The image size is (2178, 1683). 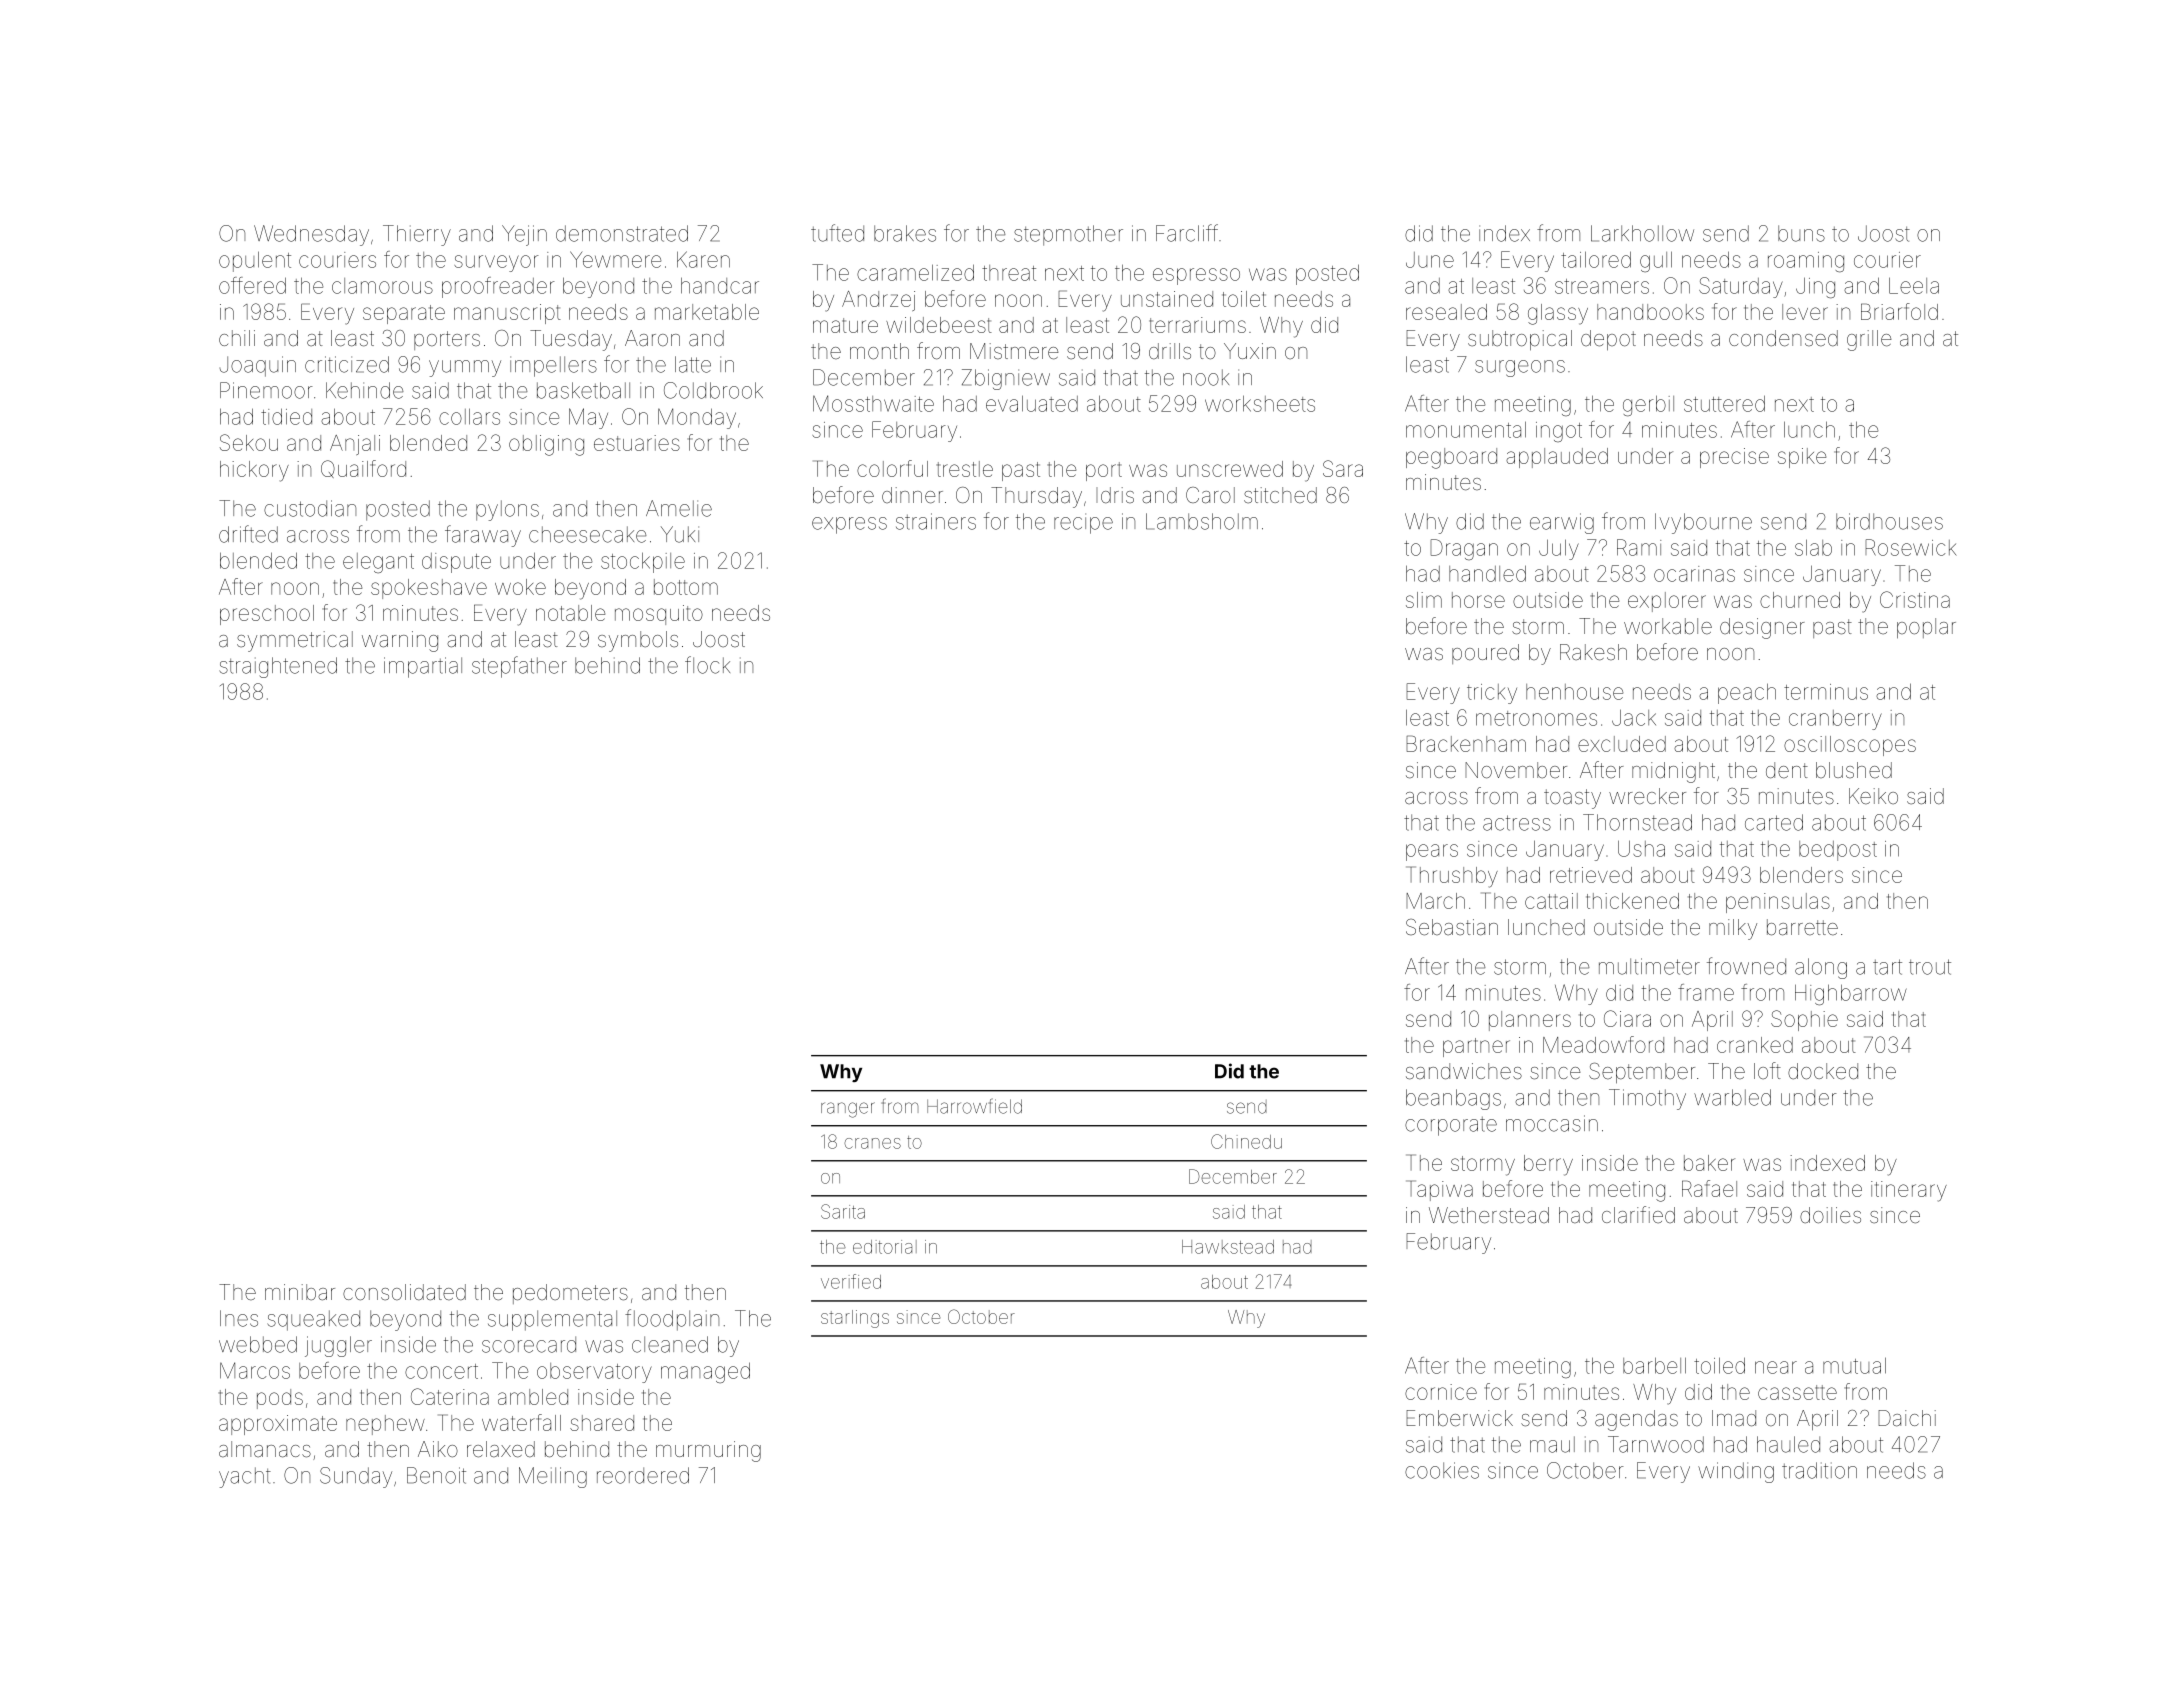 I want to click on carted, so click(x=1774, y=822).
